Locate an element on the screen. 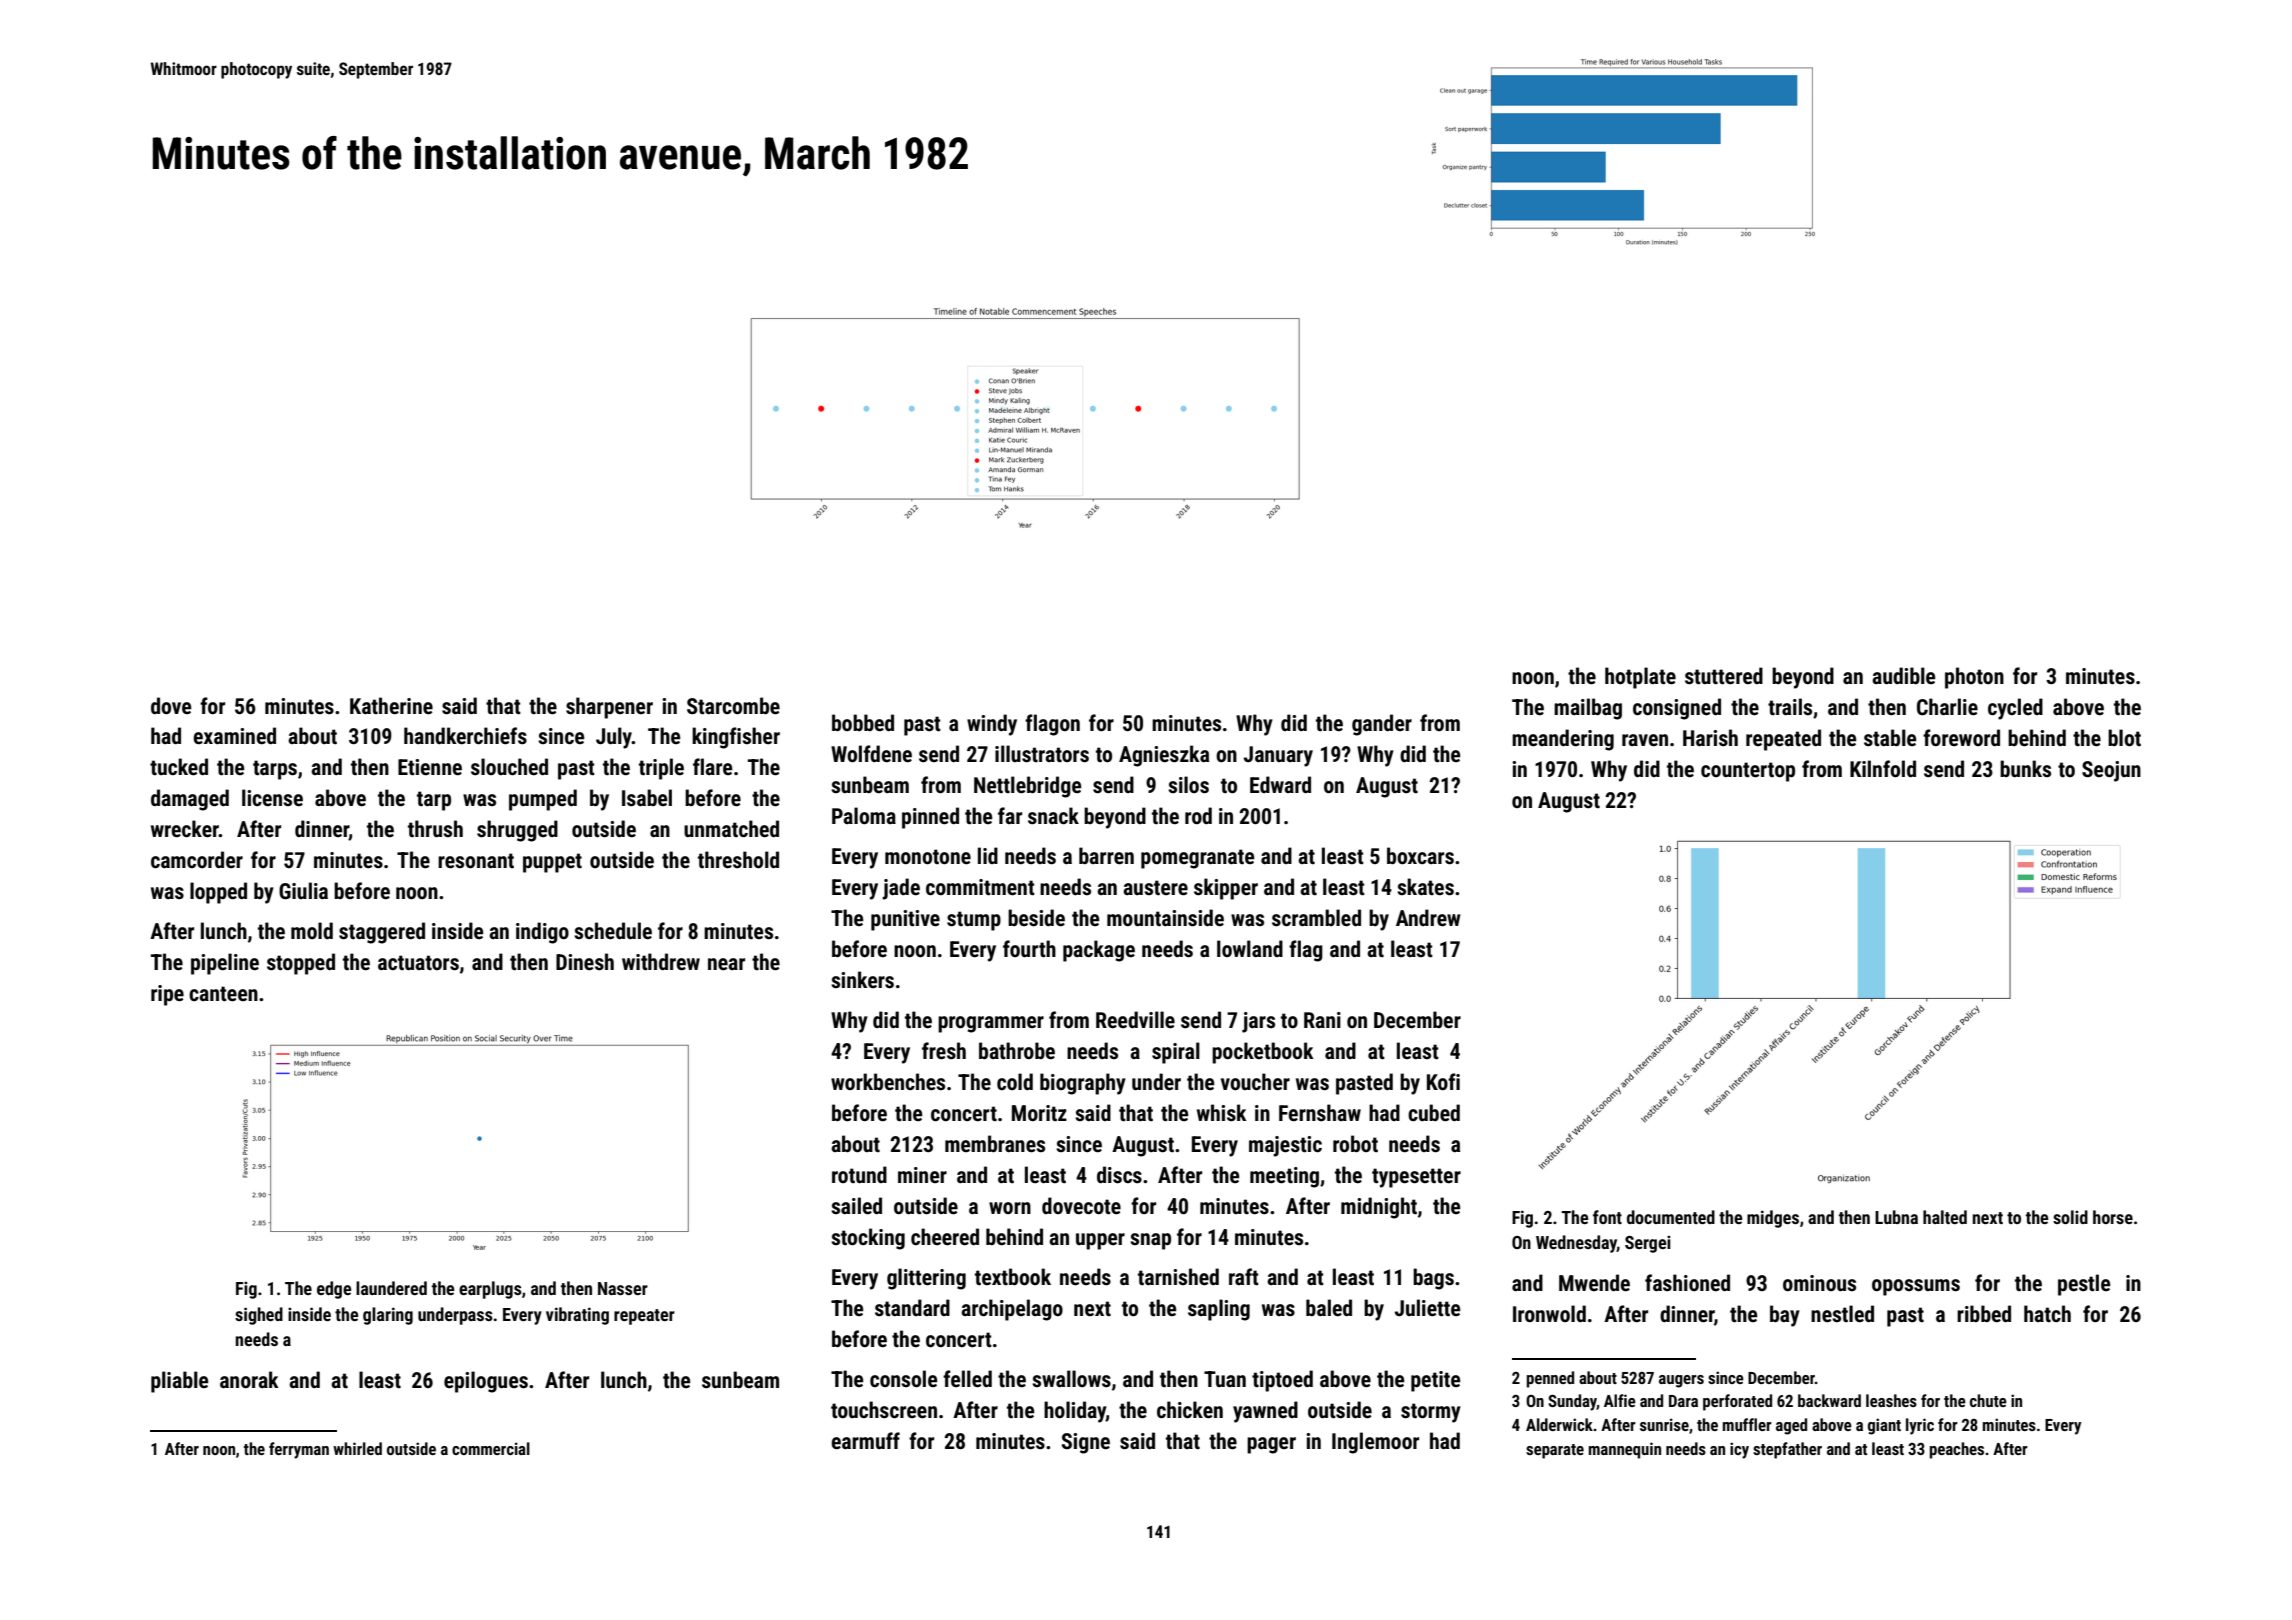 This screenshot has height=1620, width=2292. cold is located at coordinates (1015, 1081).
